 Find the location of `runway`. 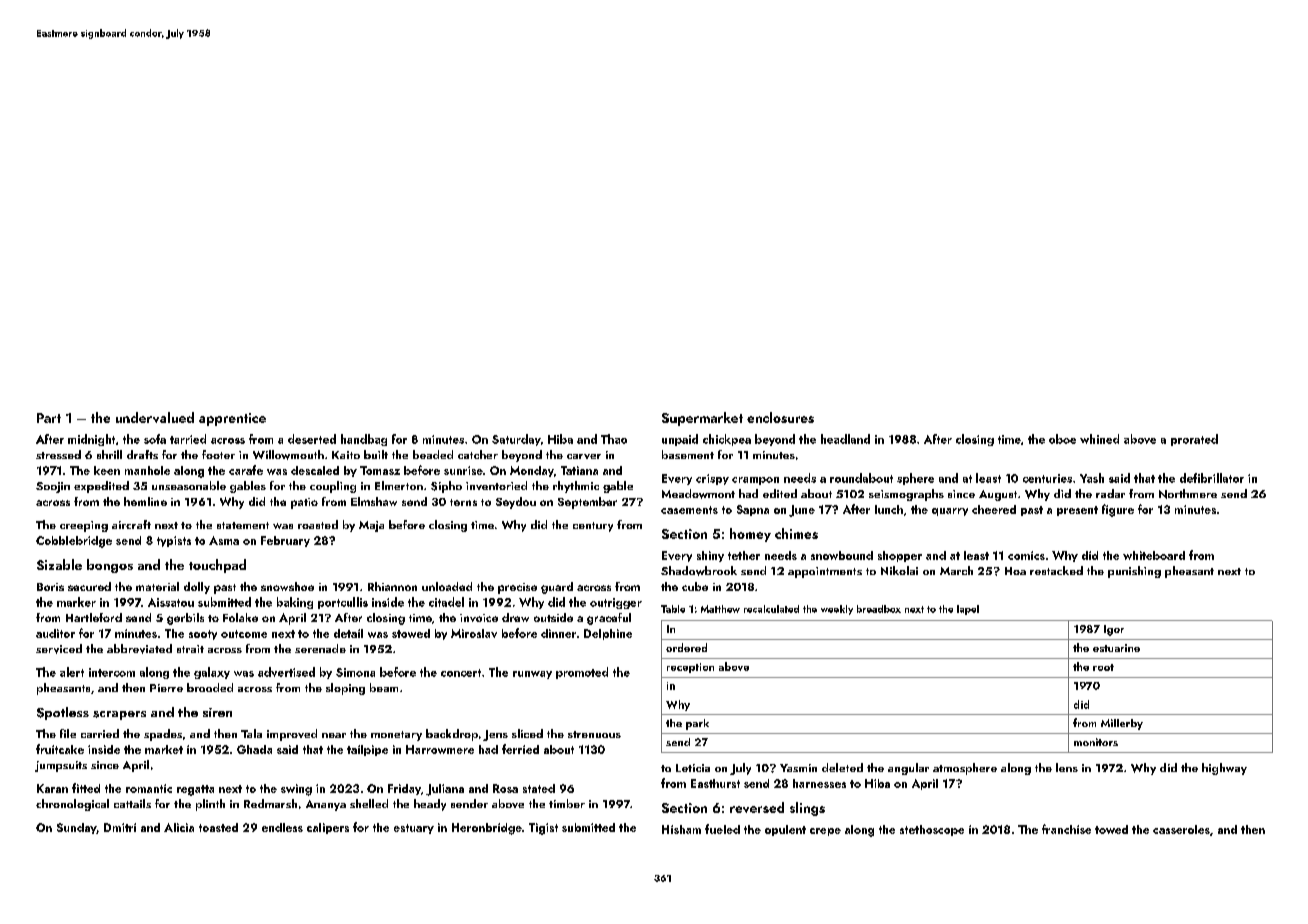

runway is located at coordinates (532, 675).
